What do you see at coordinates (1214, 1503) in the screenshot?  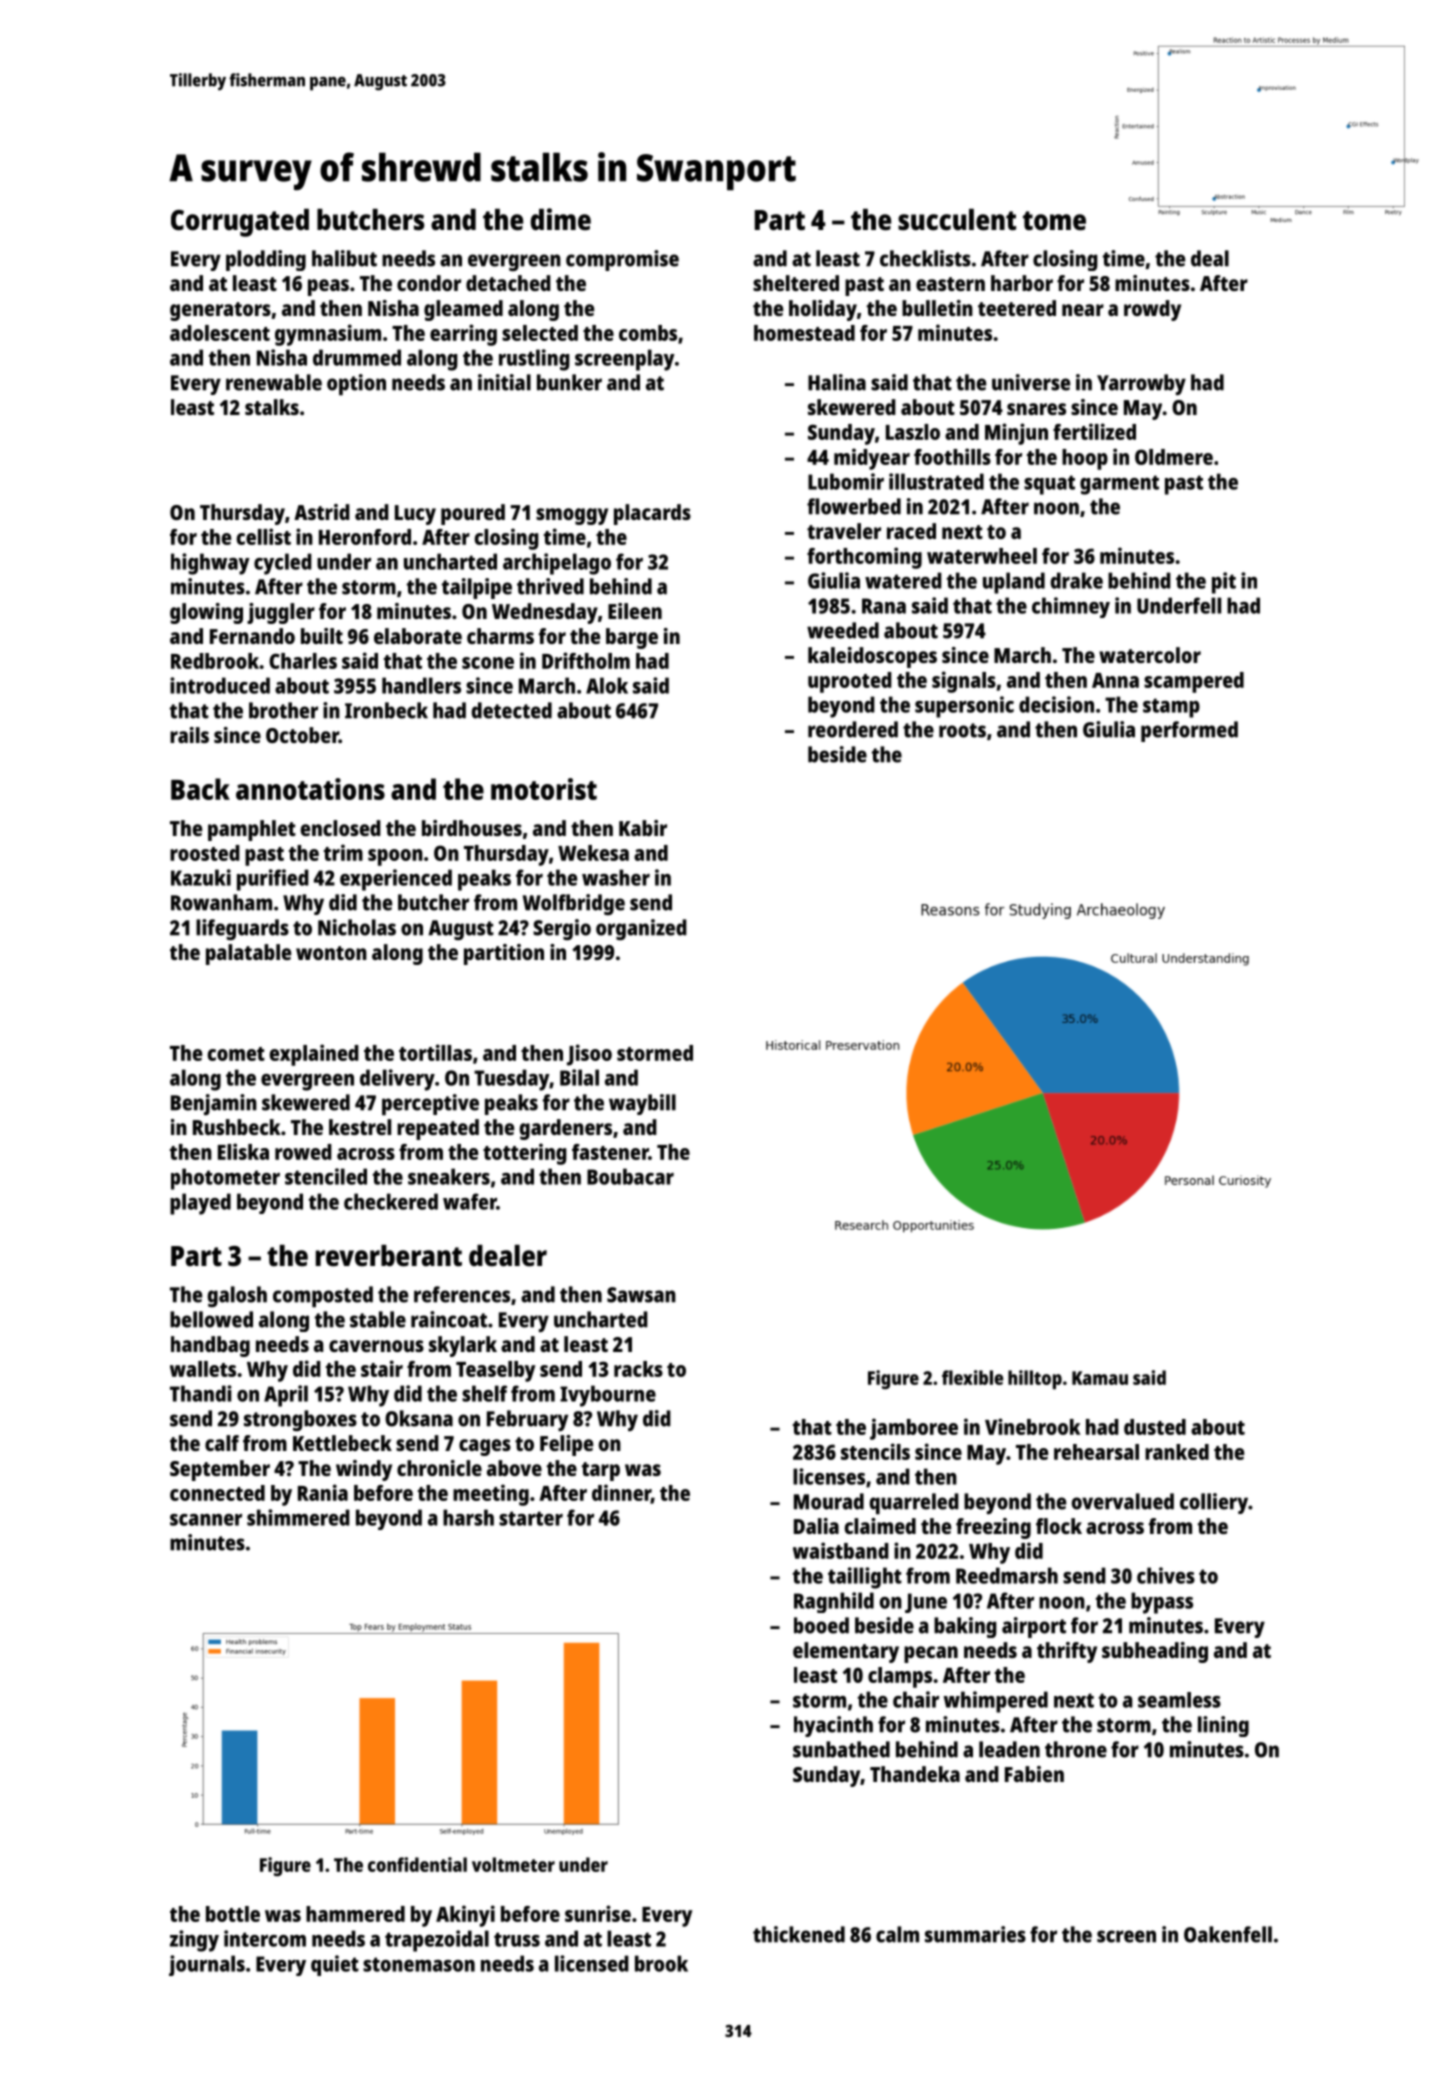 I see `colliery` at bounding box center [1214, 1503].
